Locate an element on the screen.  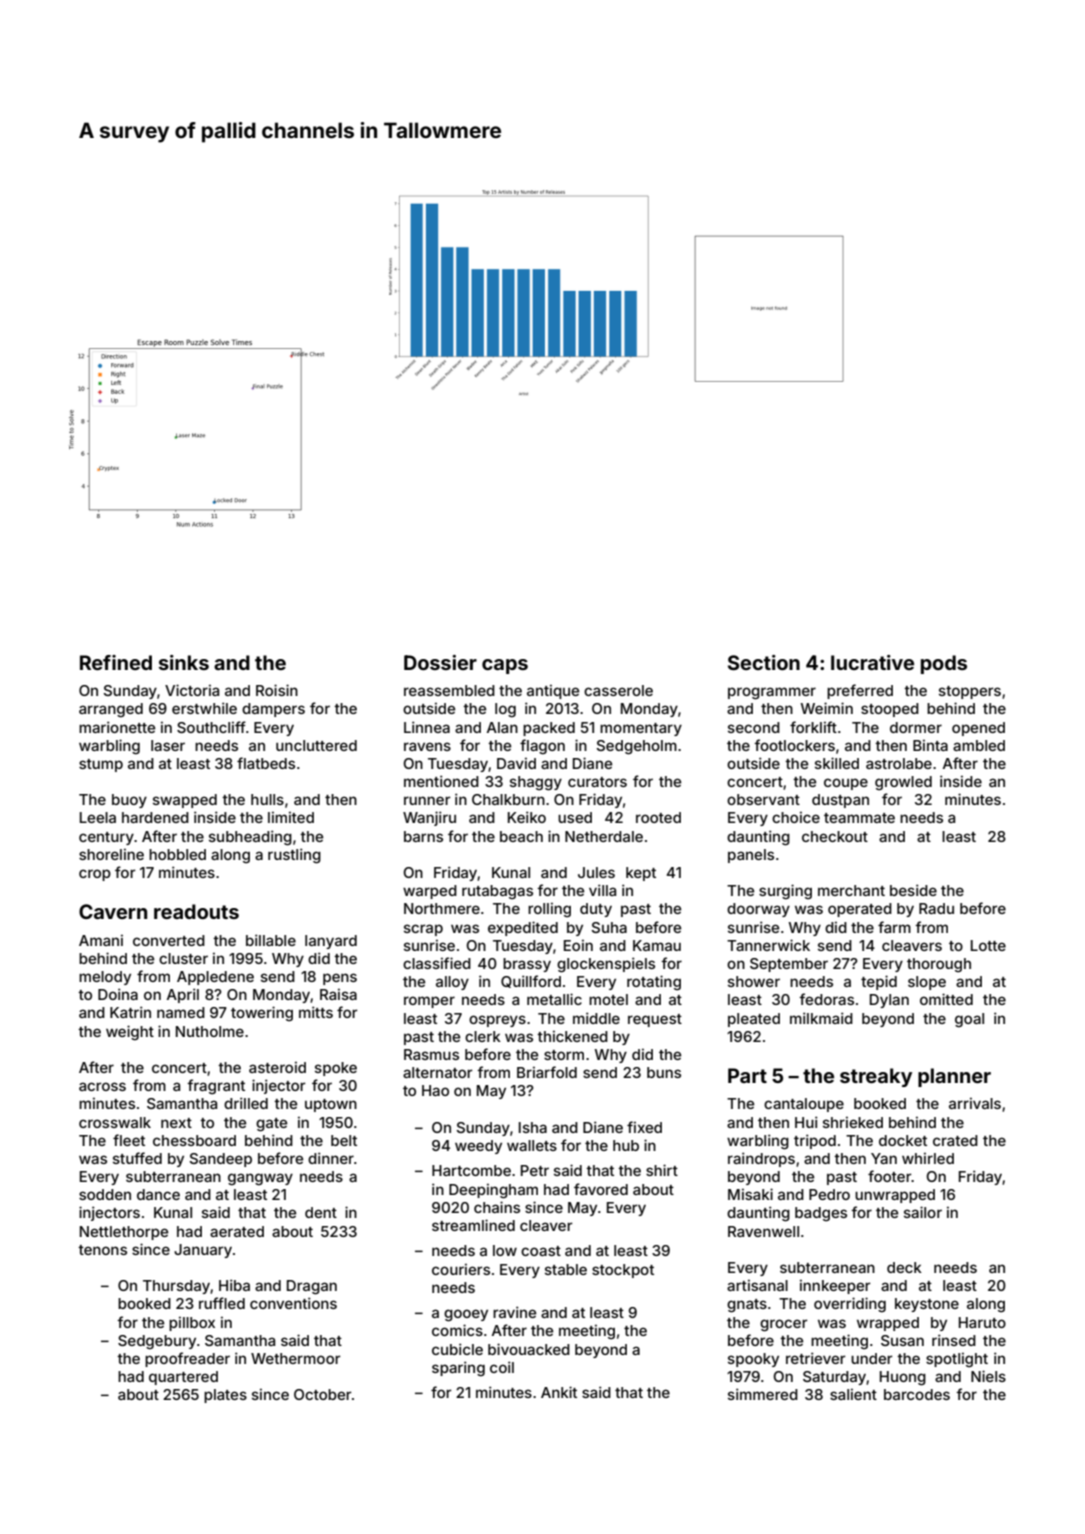
momentary is located at coordinates (641, 729).
